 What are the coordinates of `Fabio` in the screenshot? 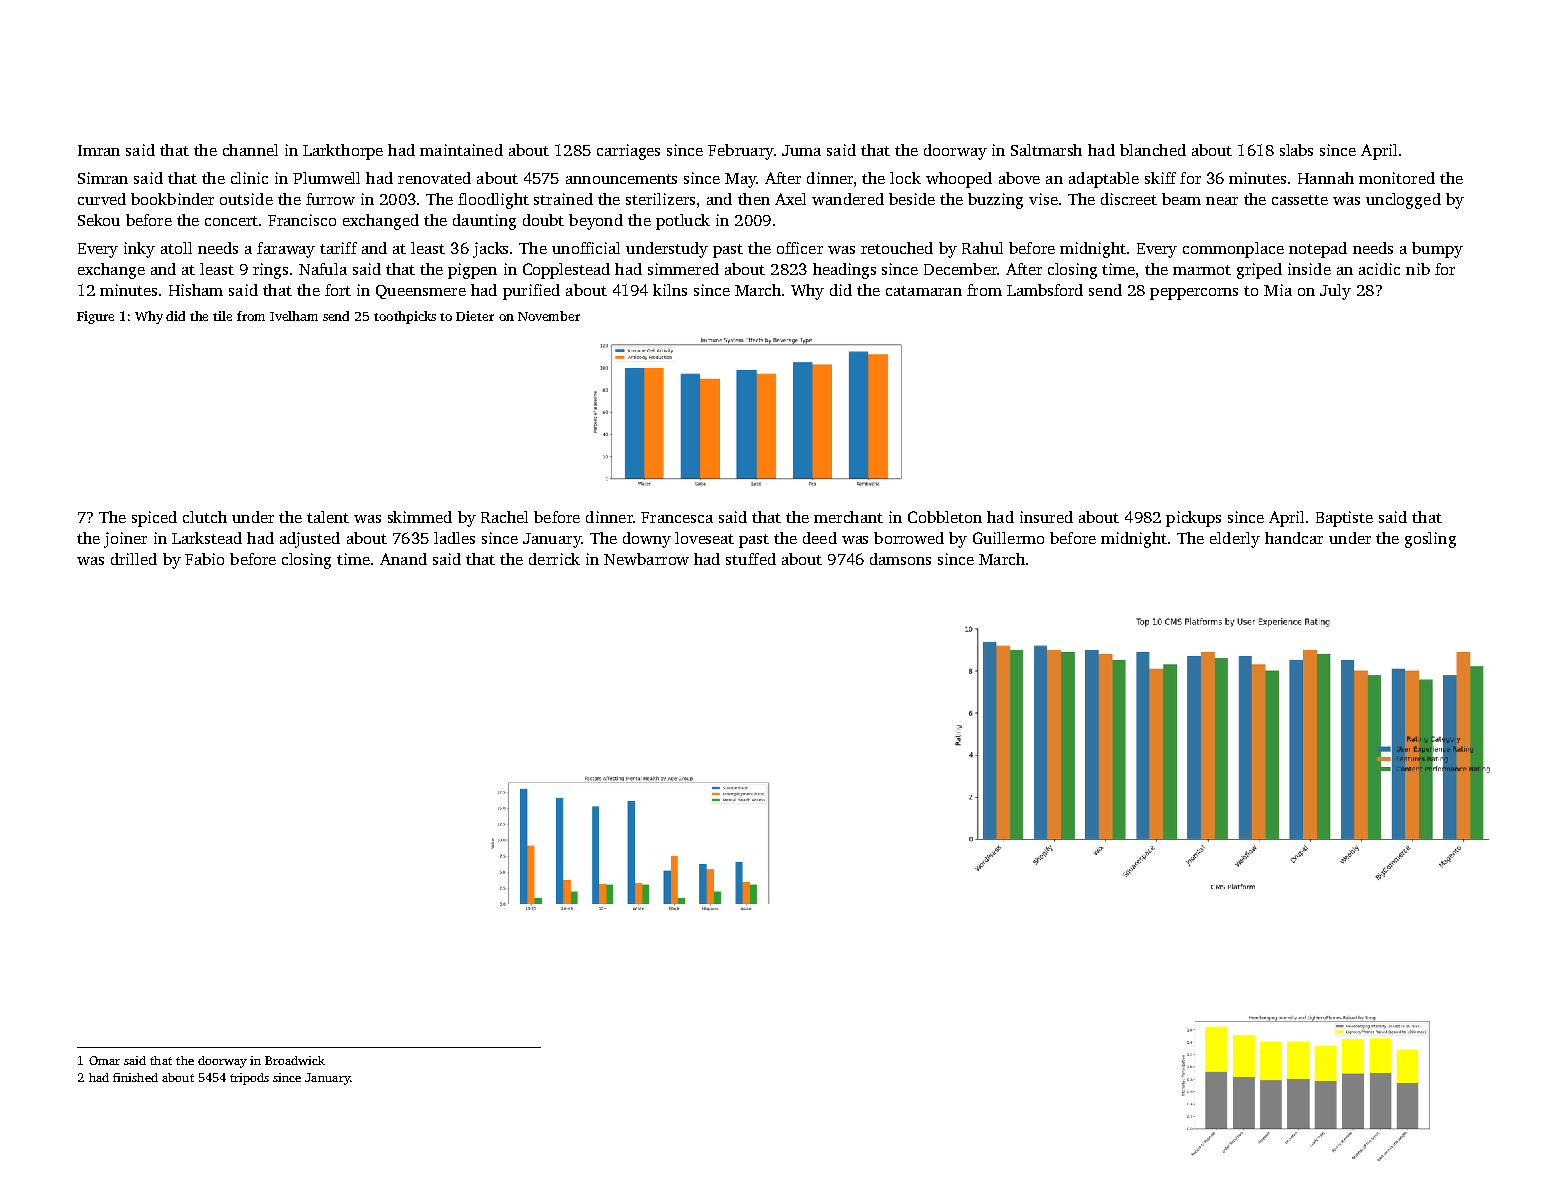 It's located at (204, 559).
